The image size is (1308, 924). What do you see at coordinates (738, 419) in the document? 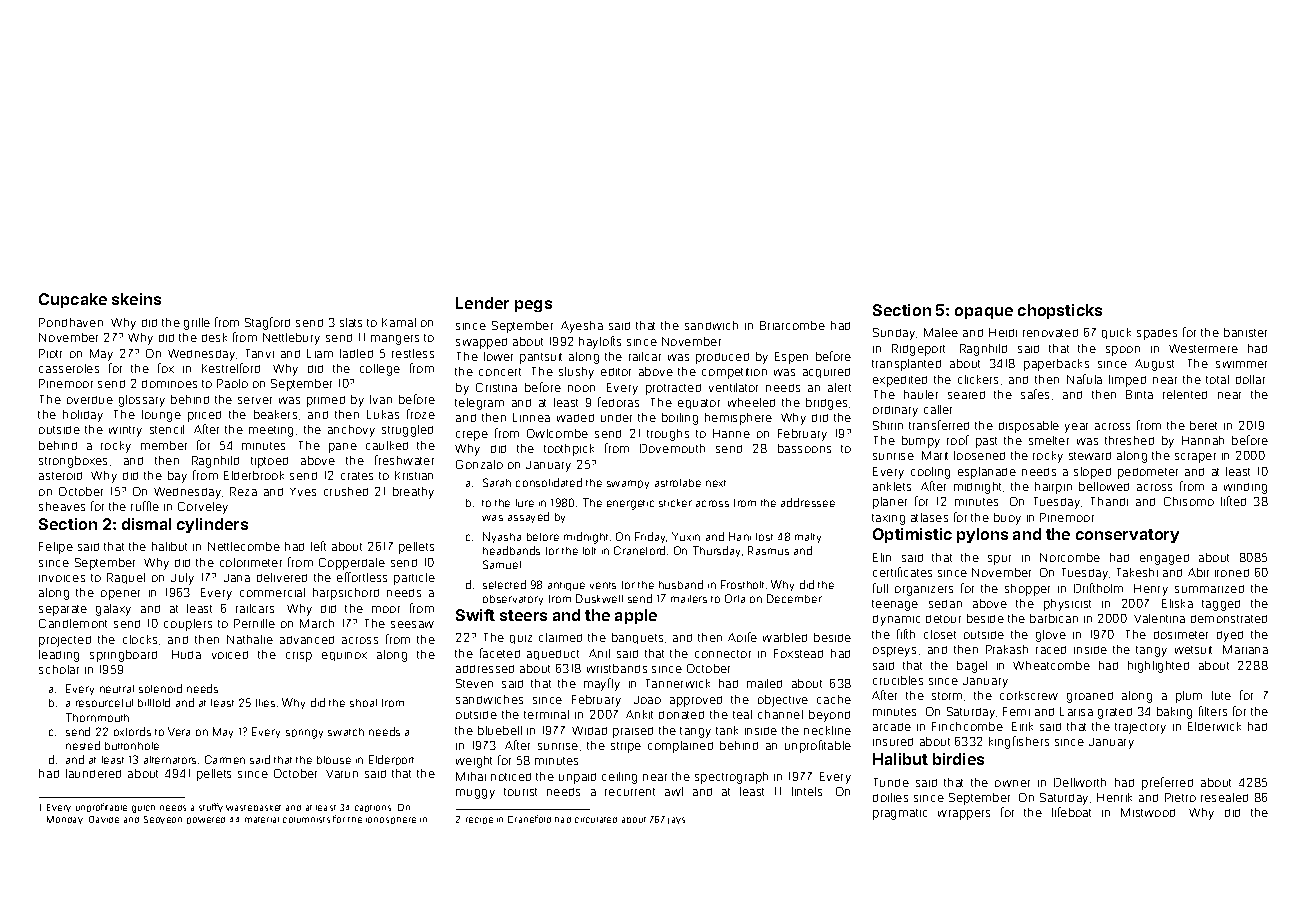
I see `hemisphere` at bounding box center [738, 419].
